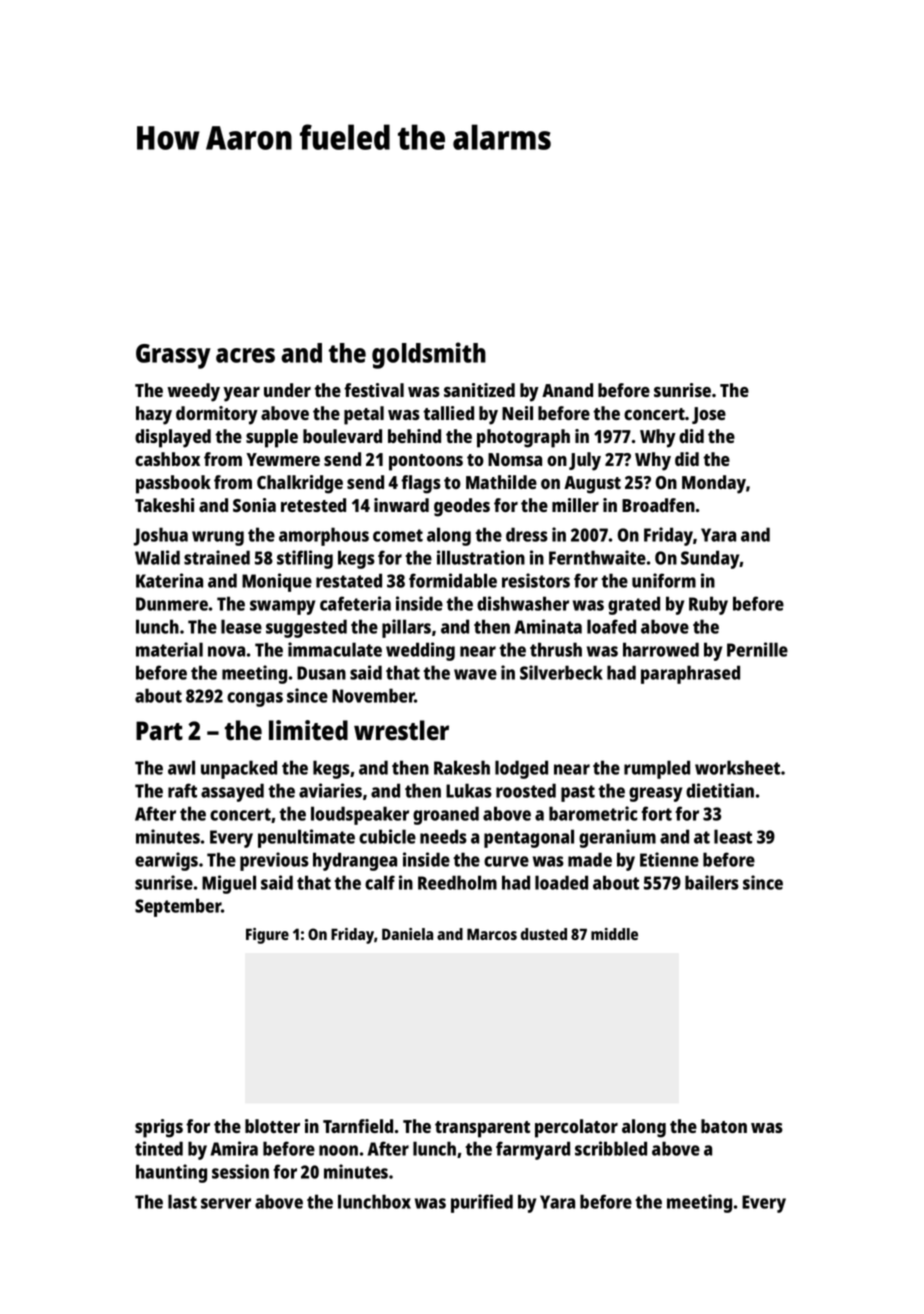 This document has width=924, height=1314. I want to click on penultimate, so click(306, 838).
